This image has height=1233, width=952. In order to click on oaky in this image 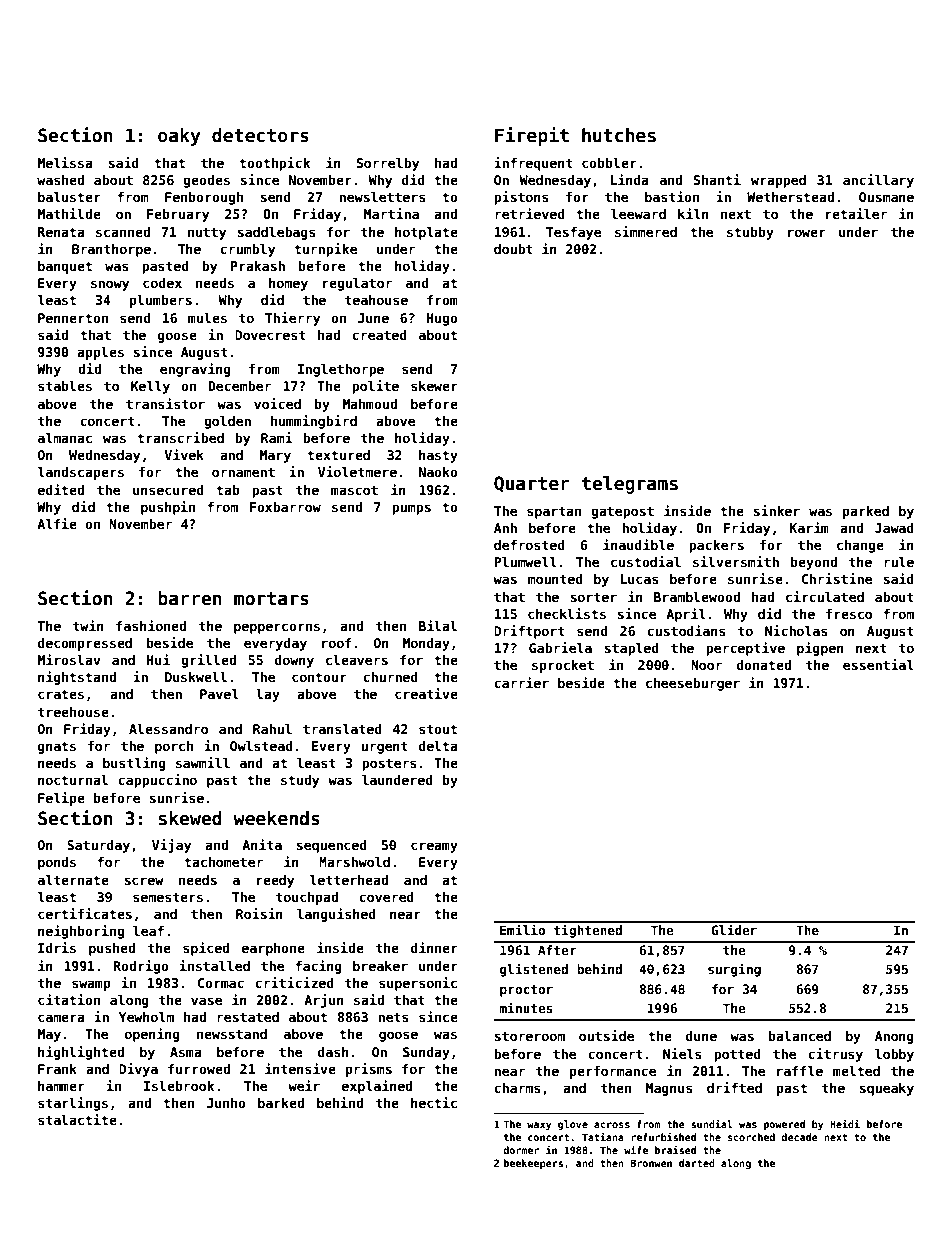, I will do `click(179, 137)`.
